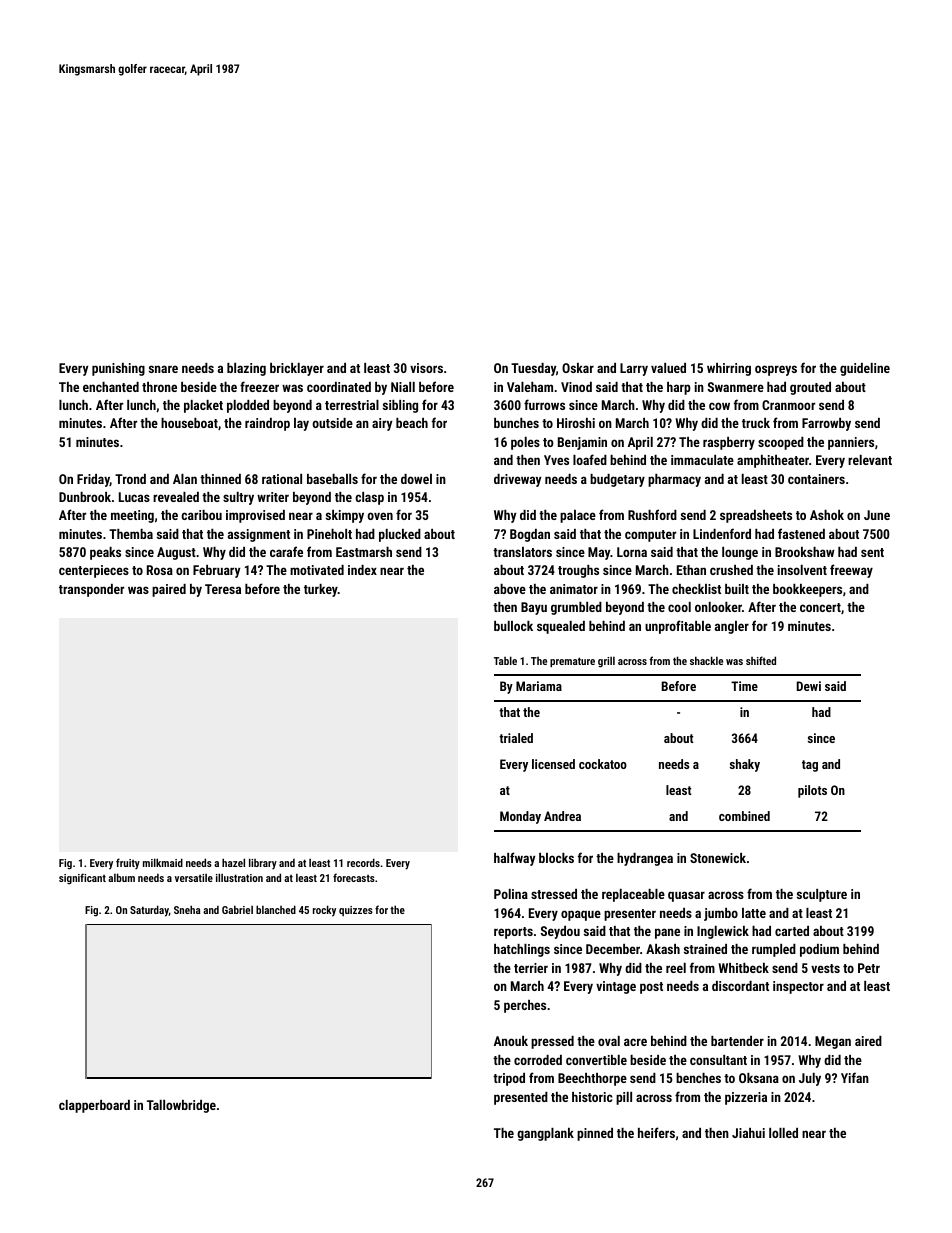  Describe the element at coordinates (826, 424) in the document. I see `Farrowby` at that location.
